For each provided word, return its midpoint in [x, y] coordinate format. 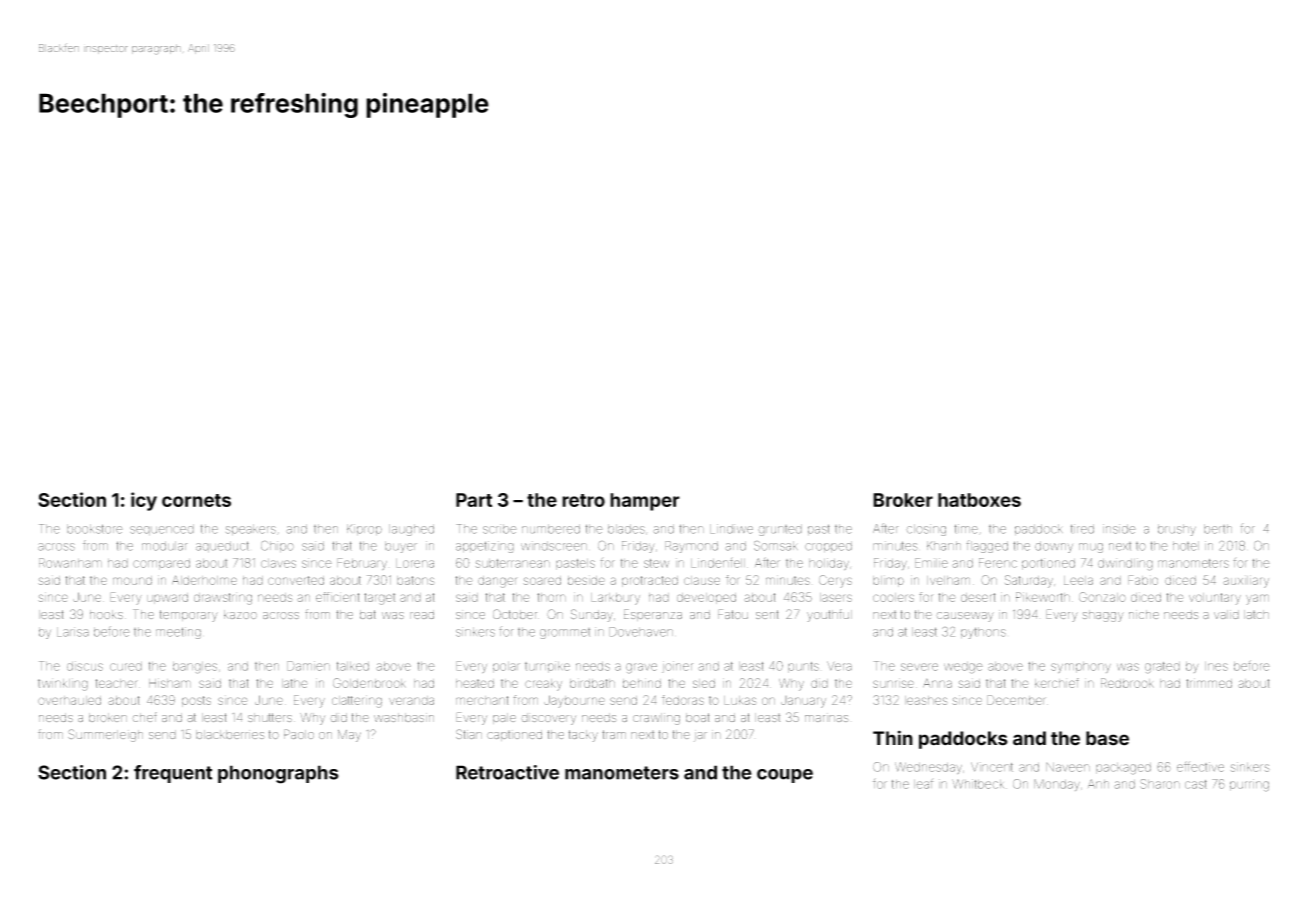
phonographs [278, 774]
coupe [785, 776]
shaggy [1103, 616]
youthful [829, 615]
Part [474, 500]
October [515, 614]
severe [919, 667]
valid [1226, 614]
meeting [178, 633]
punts [803, 667]
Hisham [170, 683]
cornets [196, 500]
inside [1119, 529]
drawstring [223, 599]
